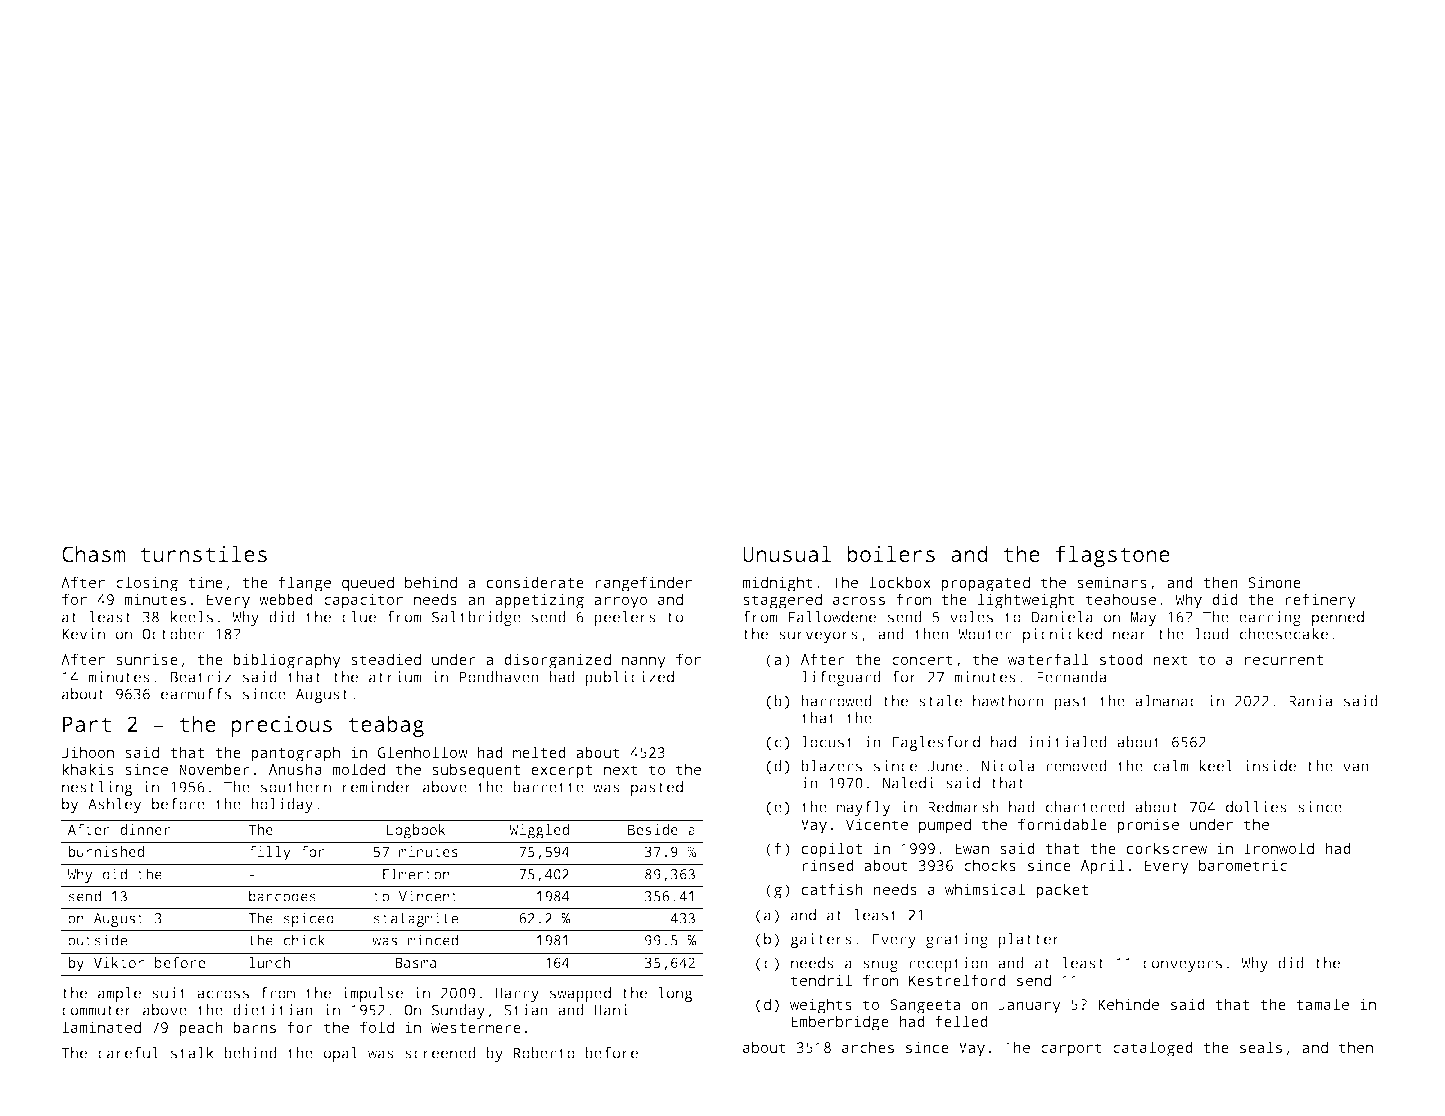  I want to click on almanac, so click(1166, 701).
